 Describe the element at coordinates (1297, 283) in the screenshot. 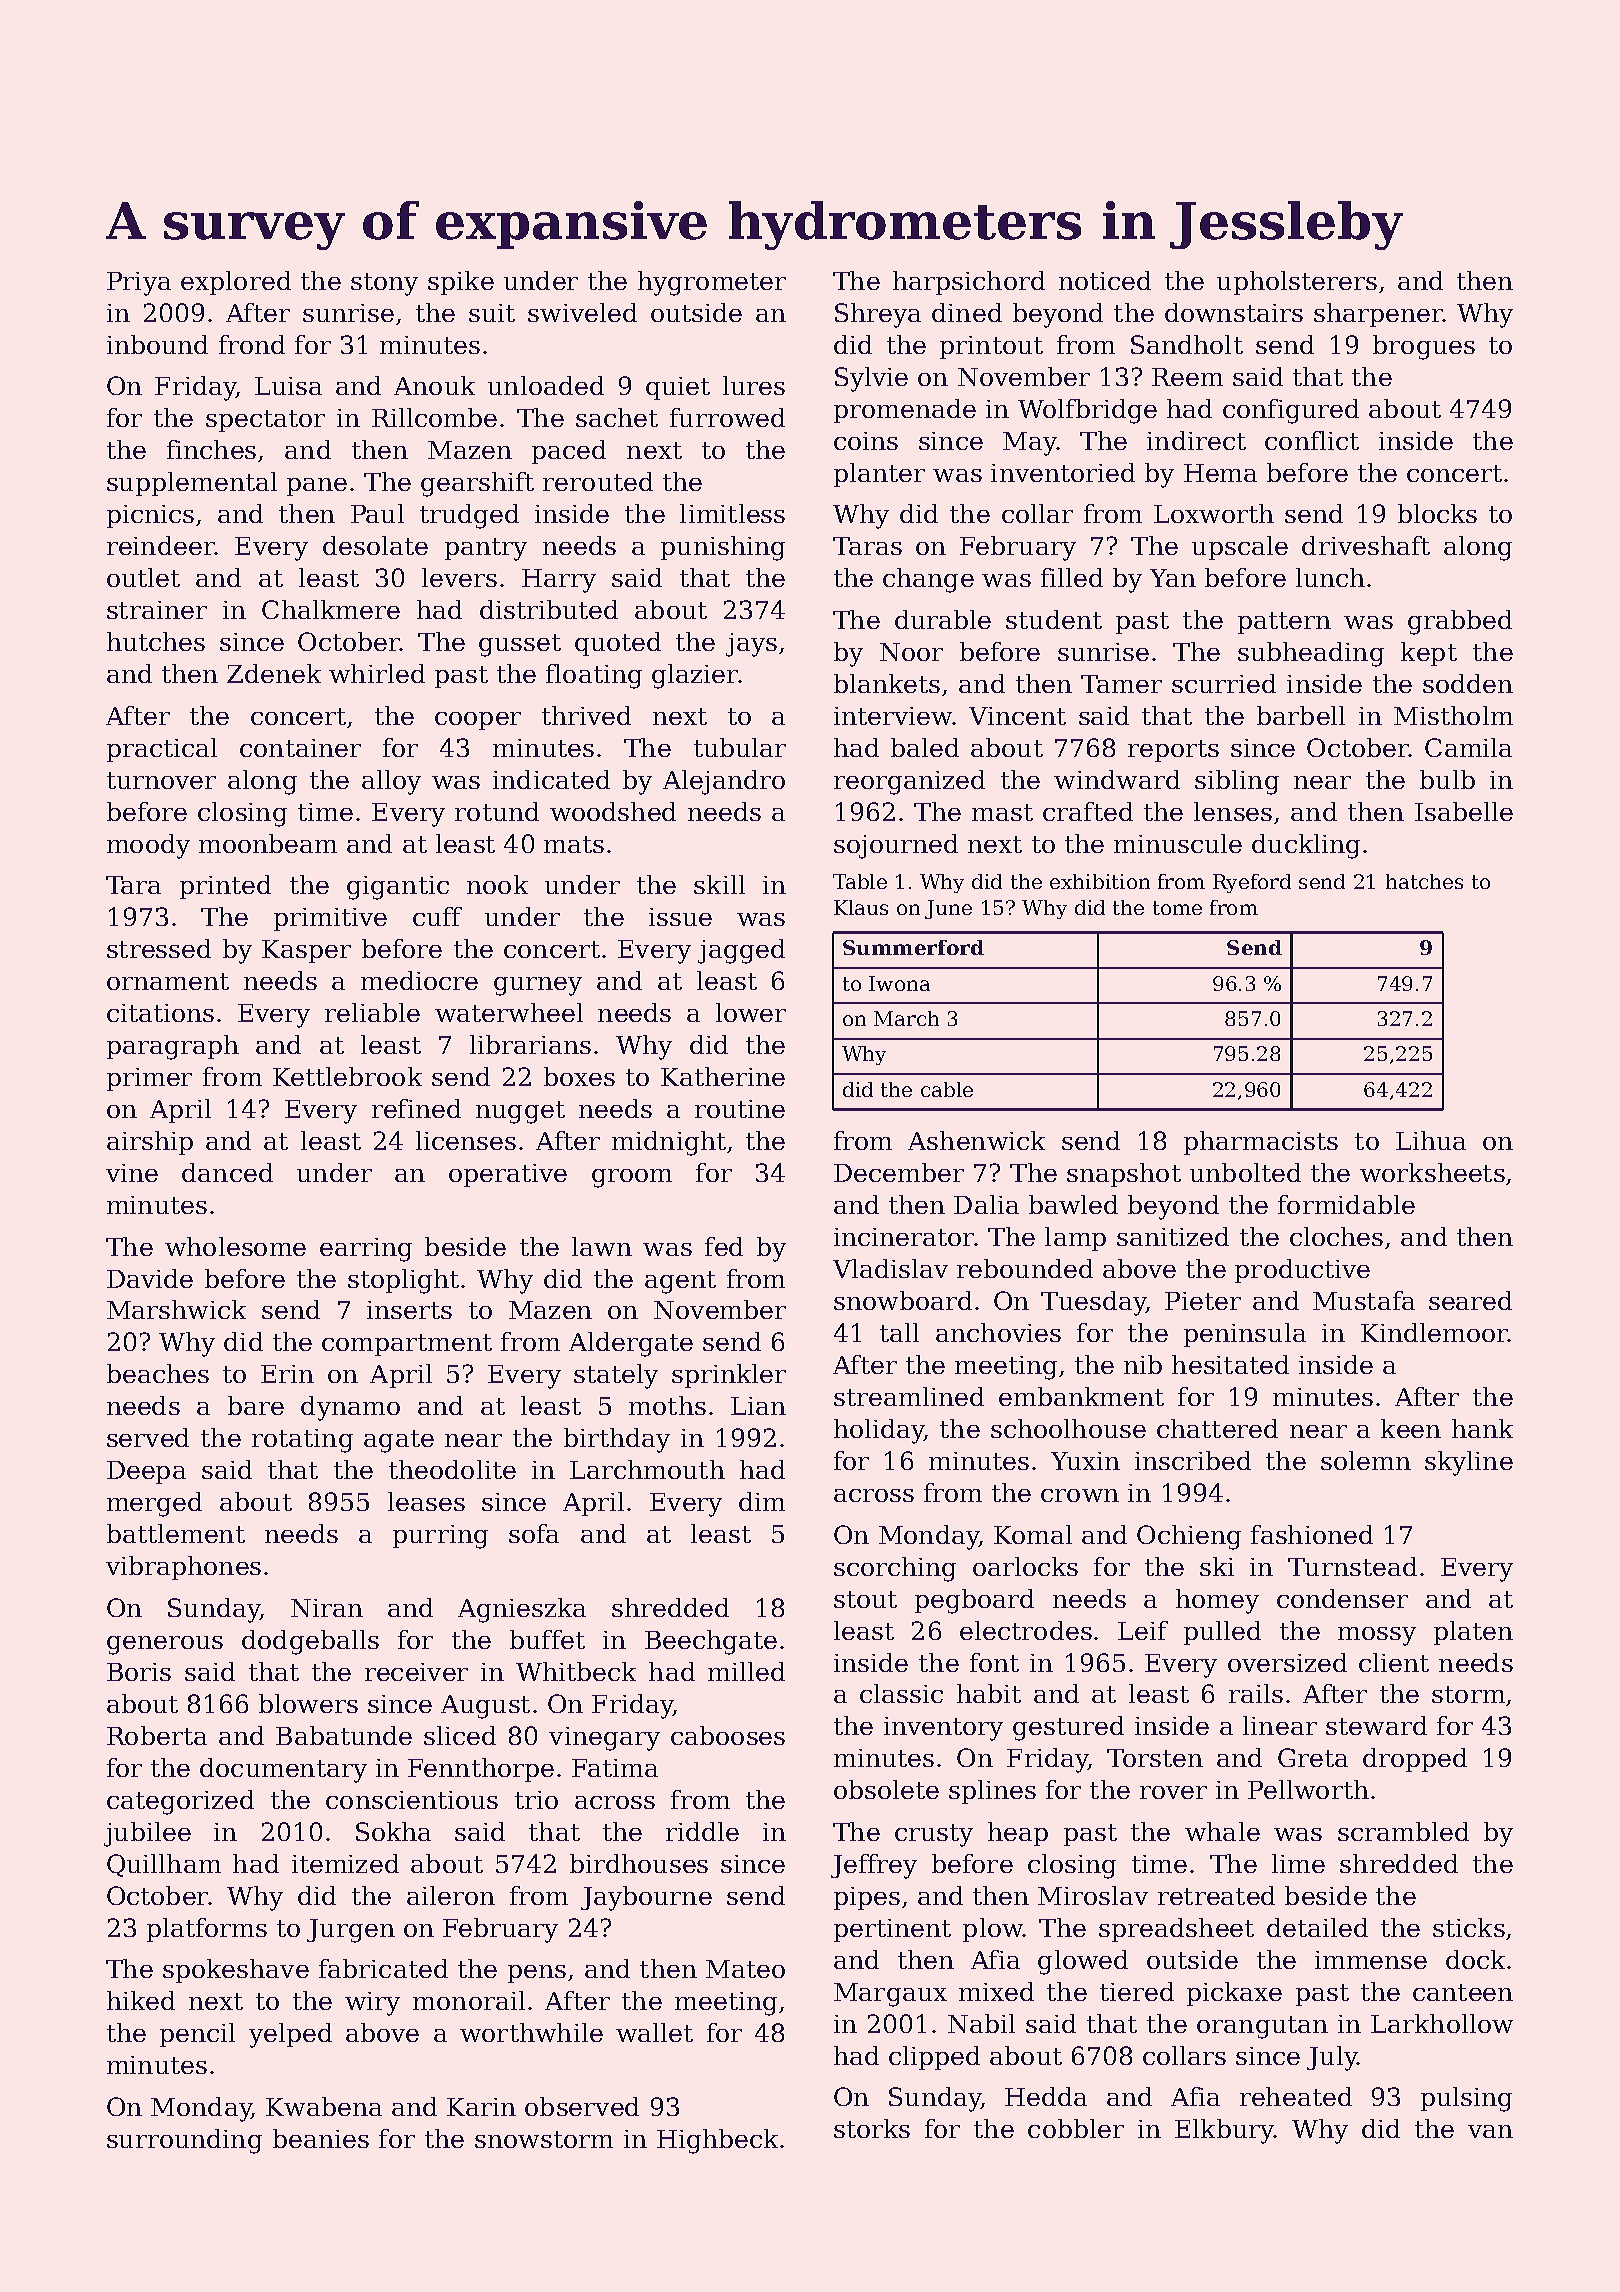

I see `upholsterers` at that location.
